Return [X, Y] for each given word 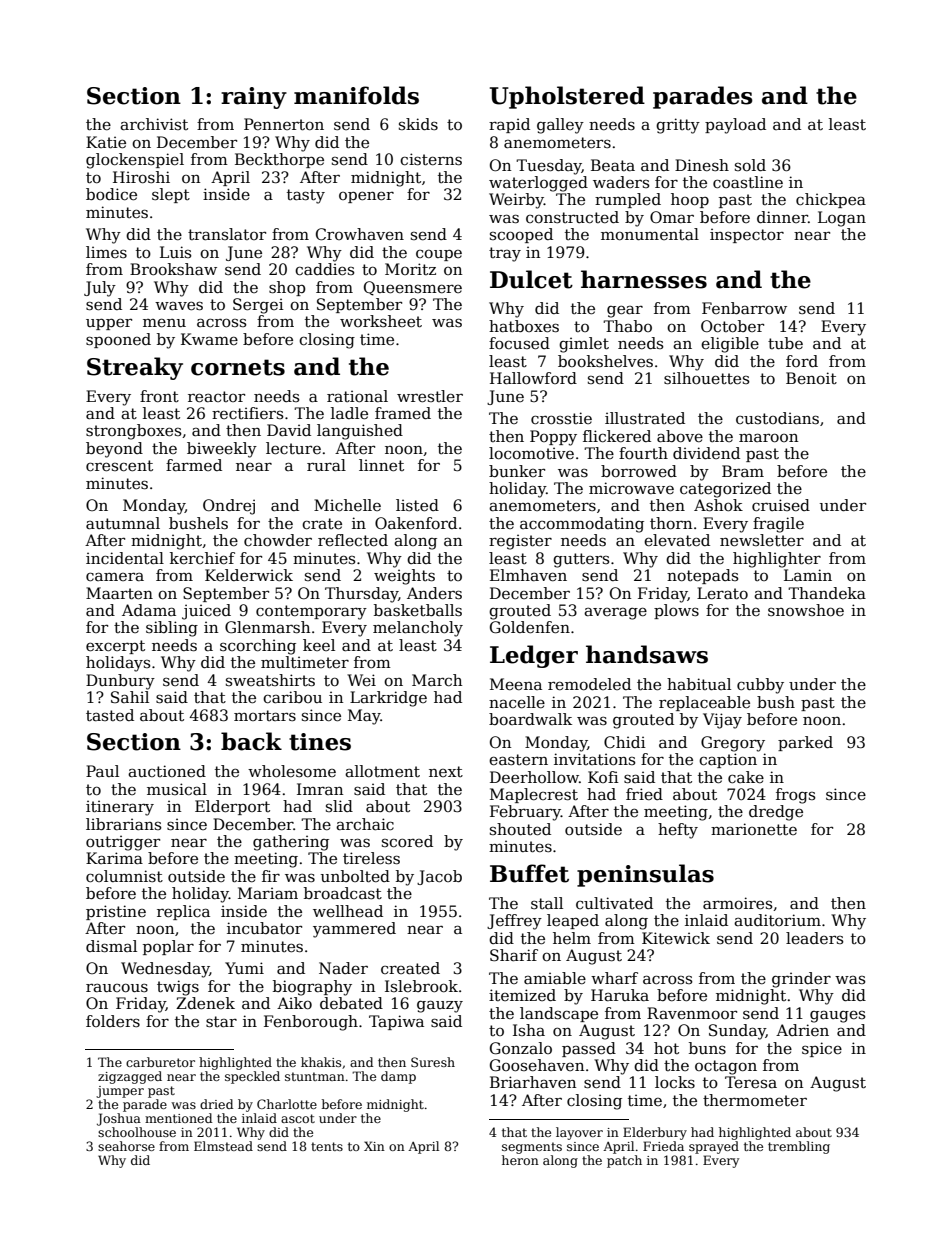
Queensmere [413, 288]
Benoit [811, 378]
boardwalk [530, 719]
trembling [799, 1147]
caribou [292, 697]
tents [327, 1146]
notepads [703, 576]
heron [520, 1160]
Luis [176, 252]
